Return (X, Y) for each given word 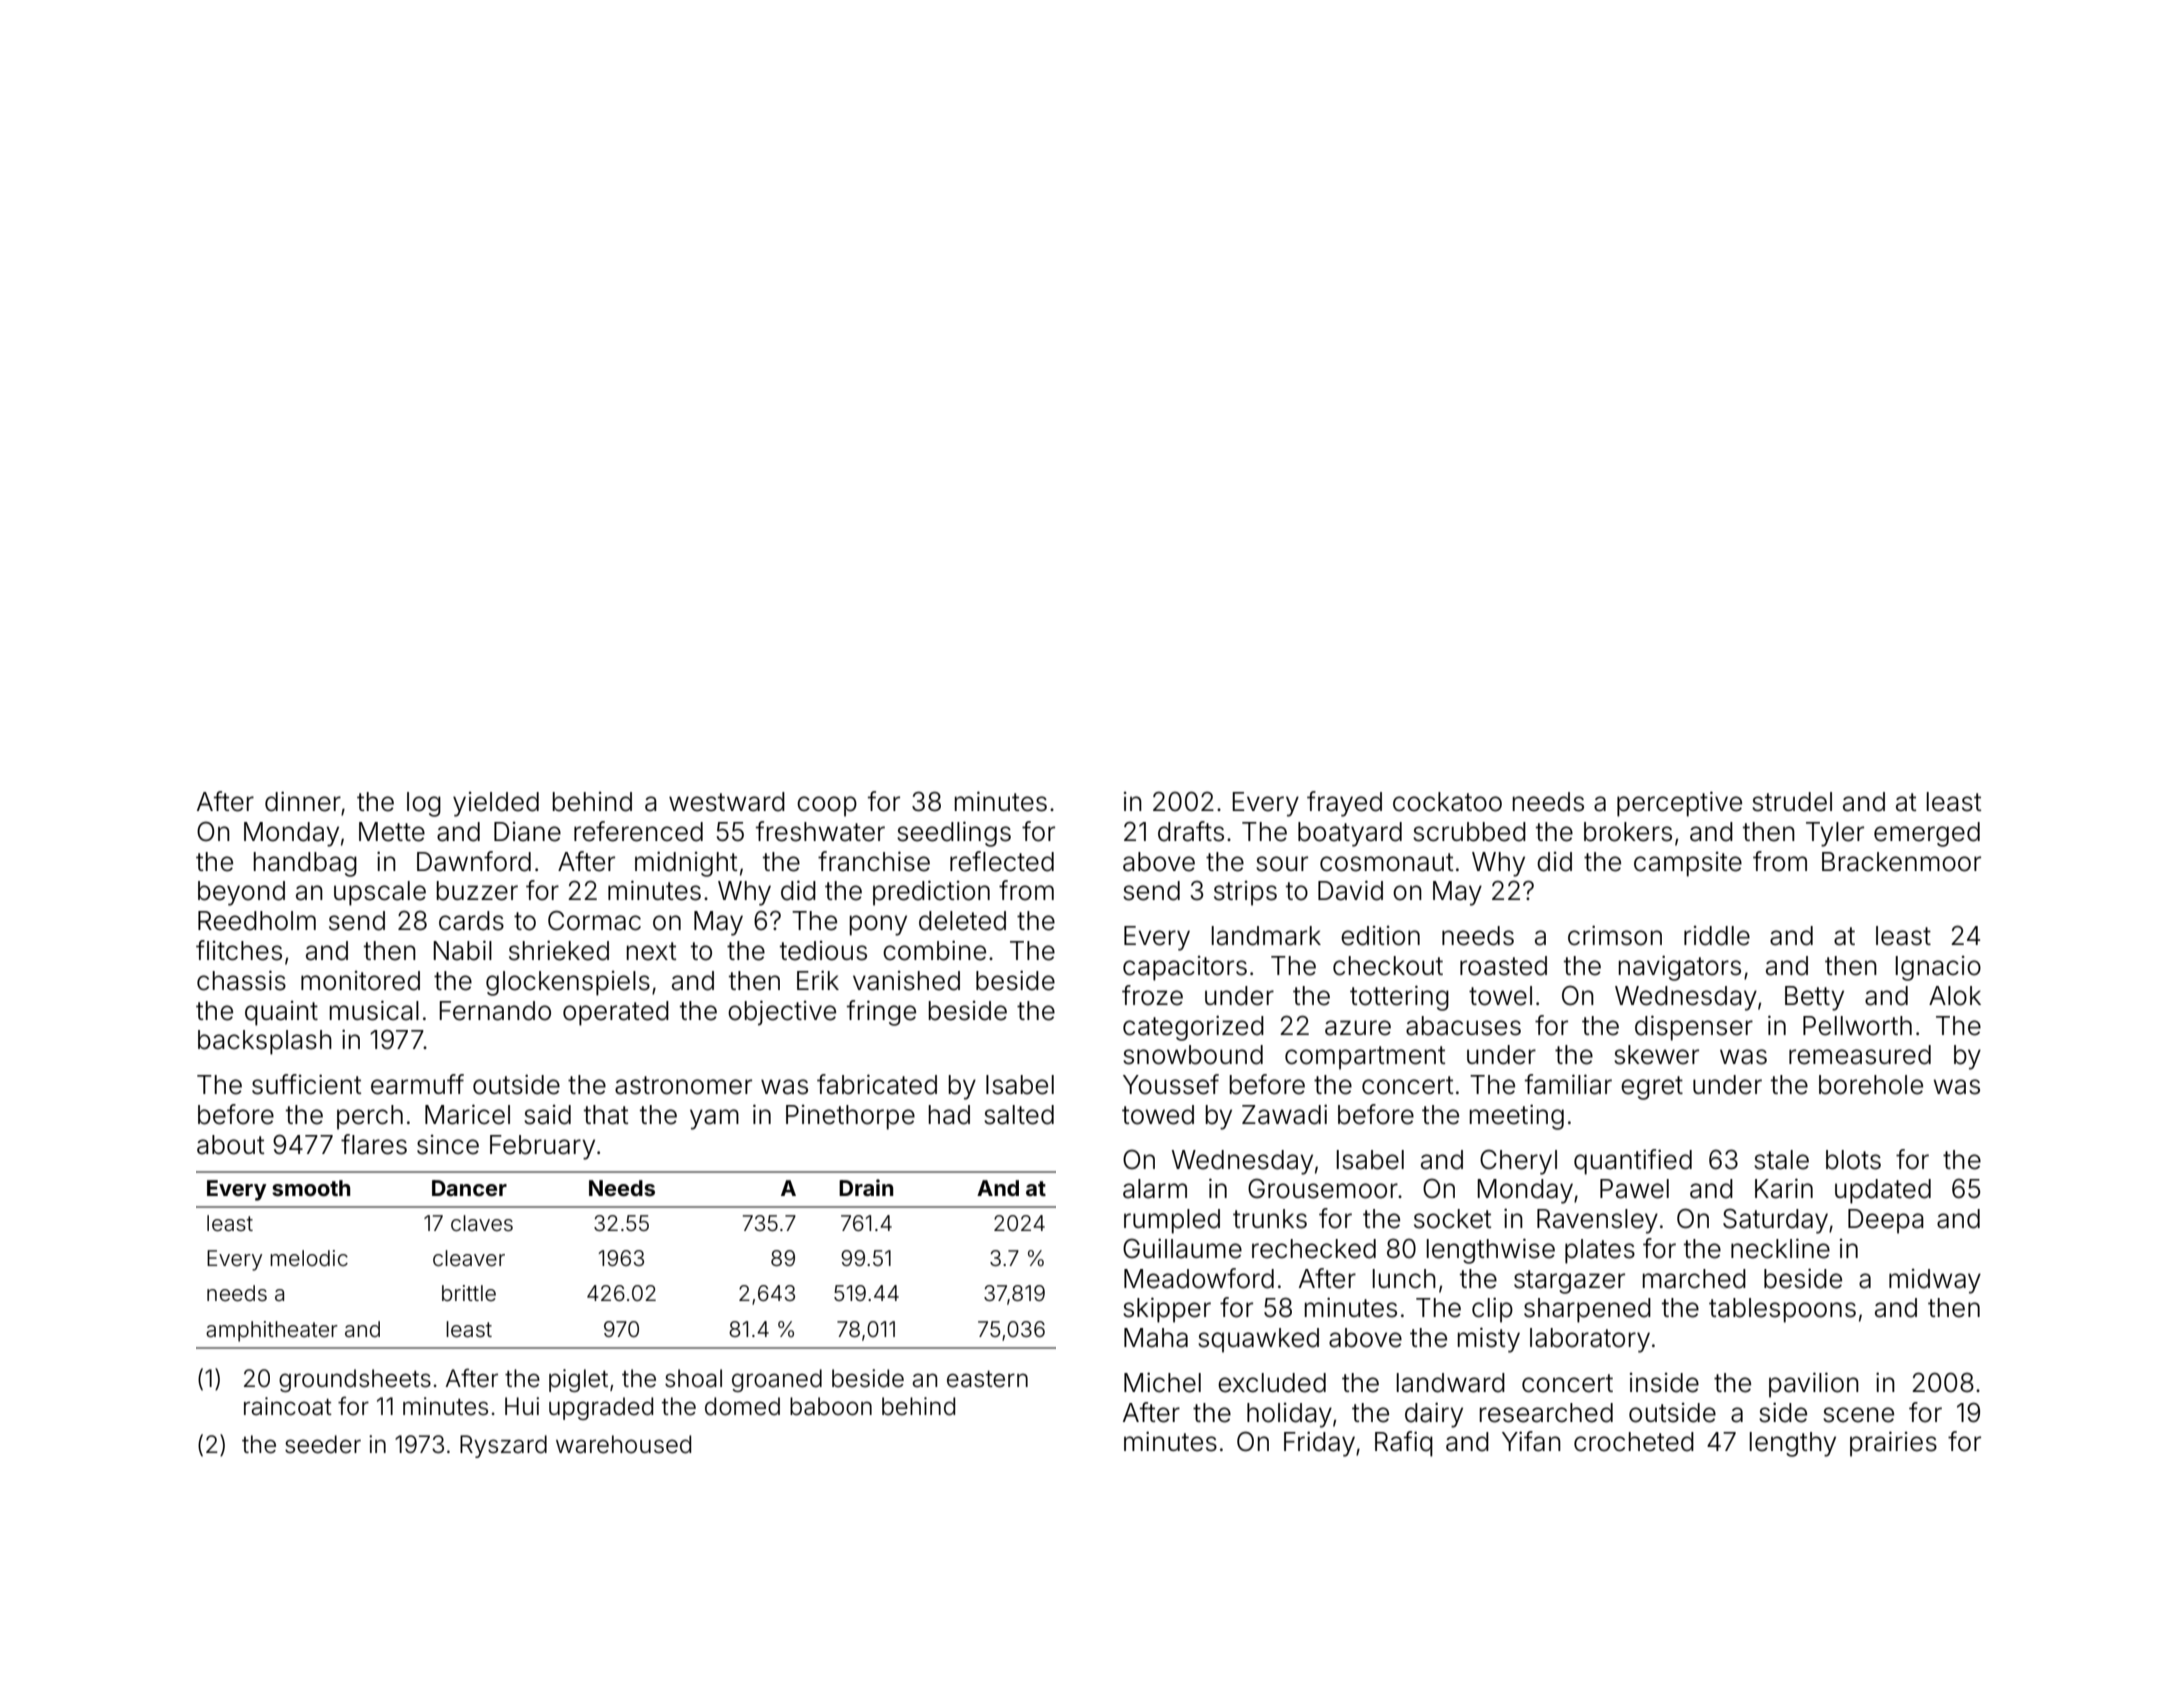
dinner (303, 801)
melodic (309, 1258)
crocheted (1634, 1442)
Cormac (594, 920)
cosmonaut (1387, 862)
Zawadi (1284, 1114)
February (542, 1147)
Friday (1319, 1444)
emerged (1927, 834)
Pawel (1634, 1189)
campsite (1688, 864)
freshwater (820, 831)
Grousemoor (1323, 1188)
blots (1853, 1160)
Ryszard (503, 1446)
